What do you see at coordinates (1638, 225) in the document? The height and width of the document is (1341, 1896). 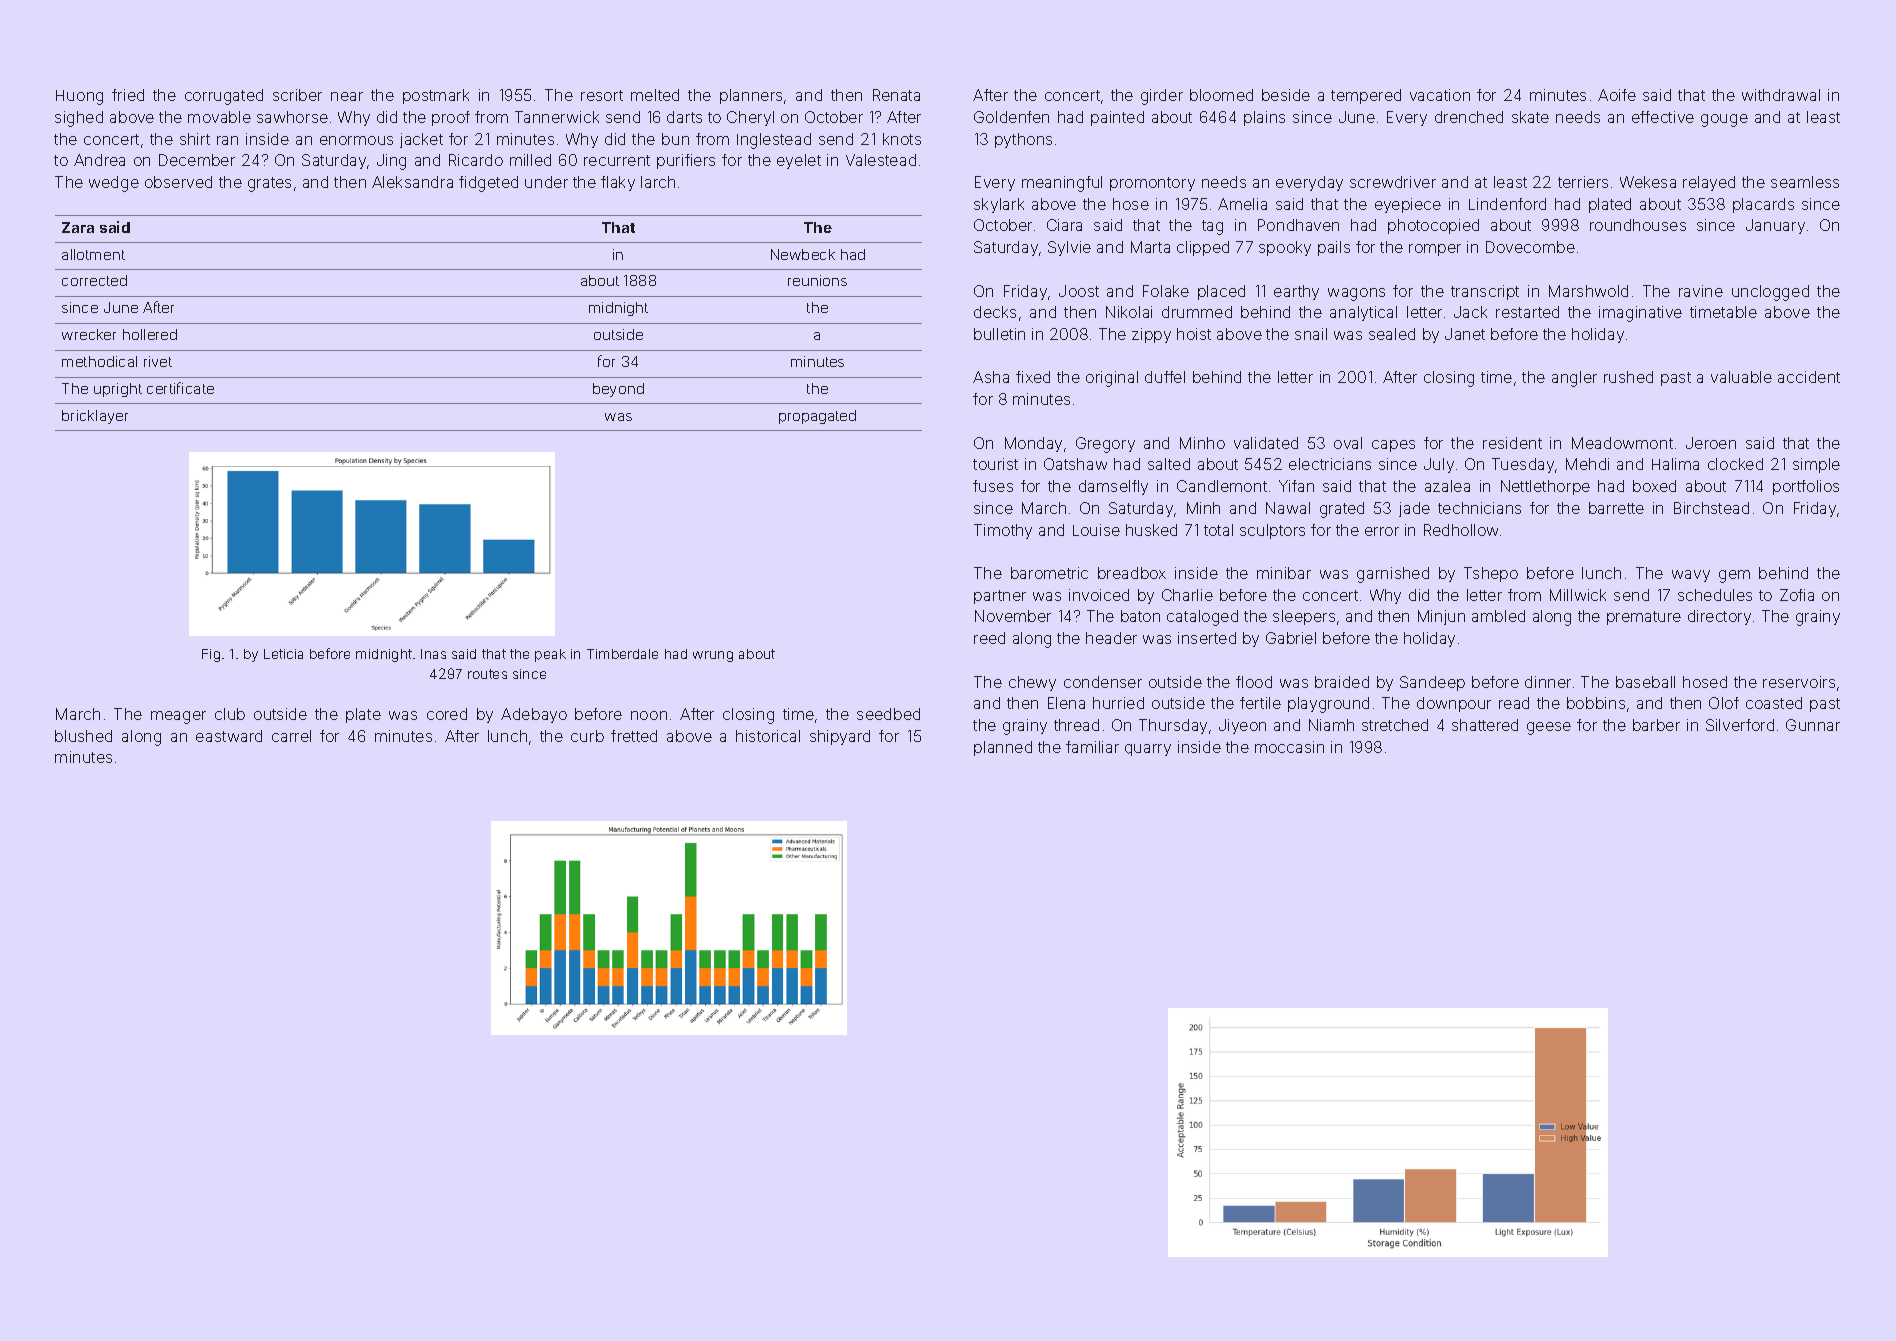 I see `roundhouses` at bounding box center [1638, 225].
